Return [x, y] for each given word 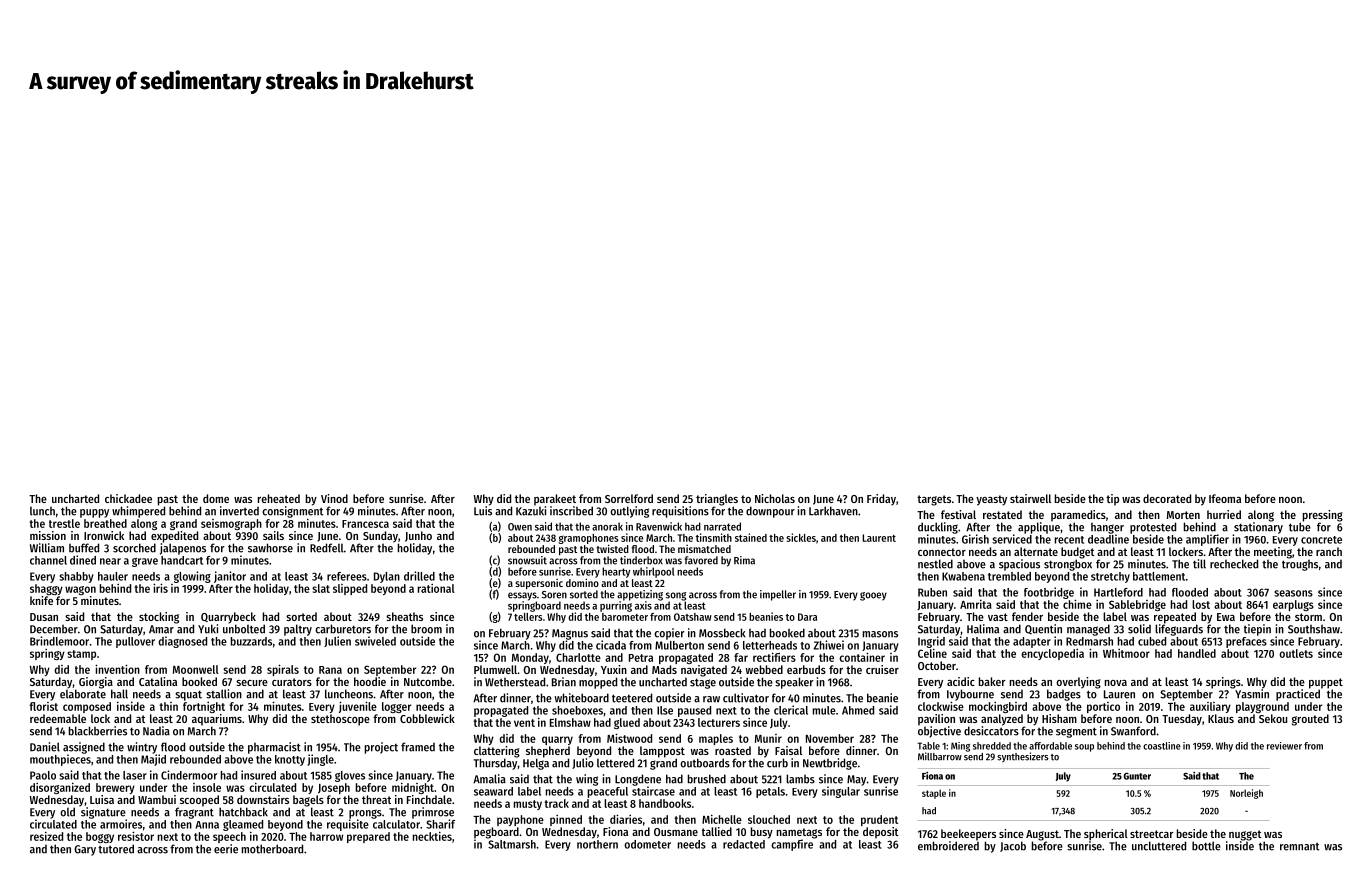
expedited [174, 537]
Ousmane [676, 832]
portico [1103, 707]
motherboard [272, 849]
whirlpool [653, 572]
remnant [1299, 847]
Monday [530, 658]
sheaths [404, 616]
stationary [1258, 528]
